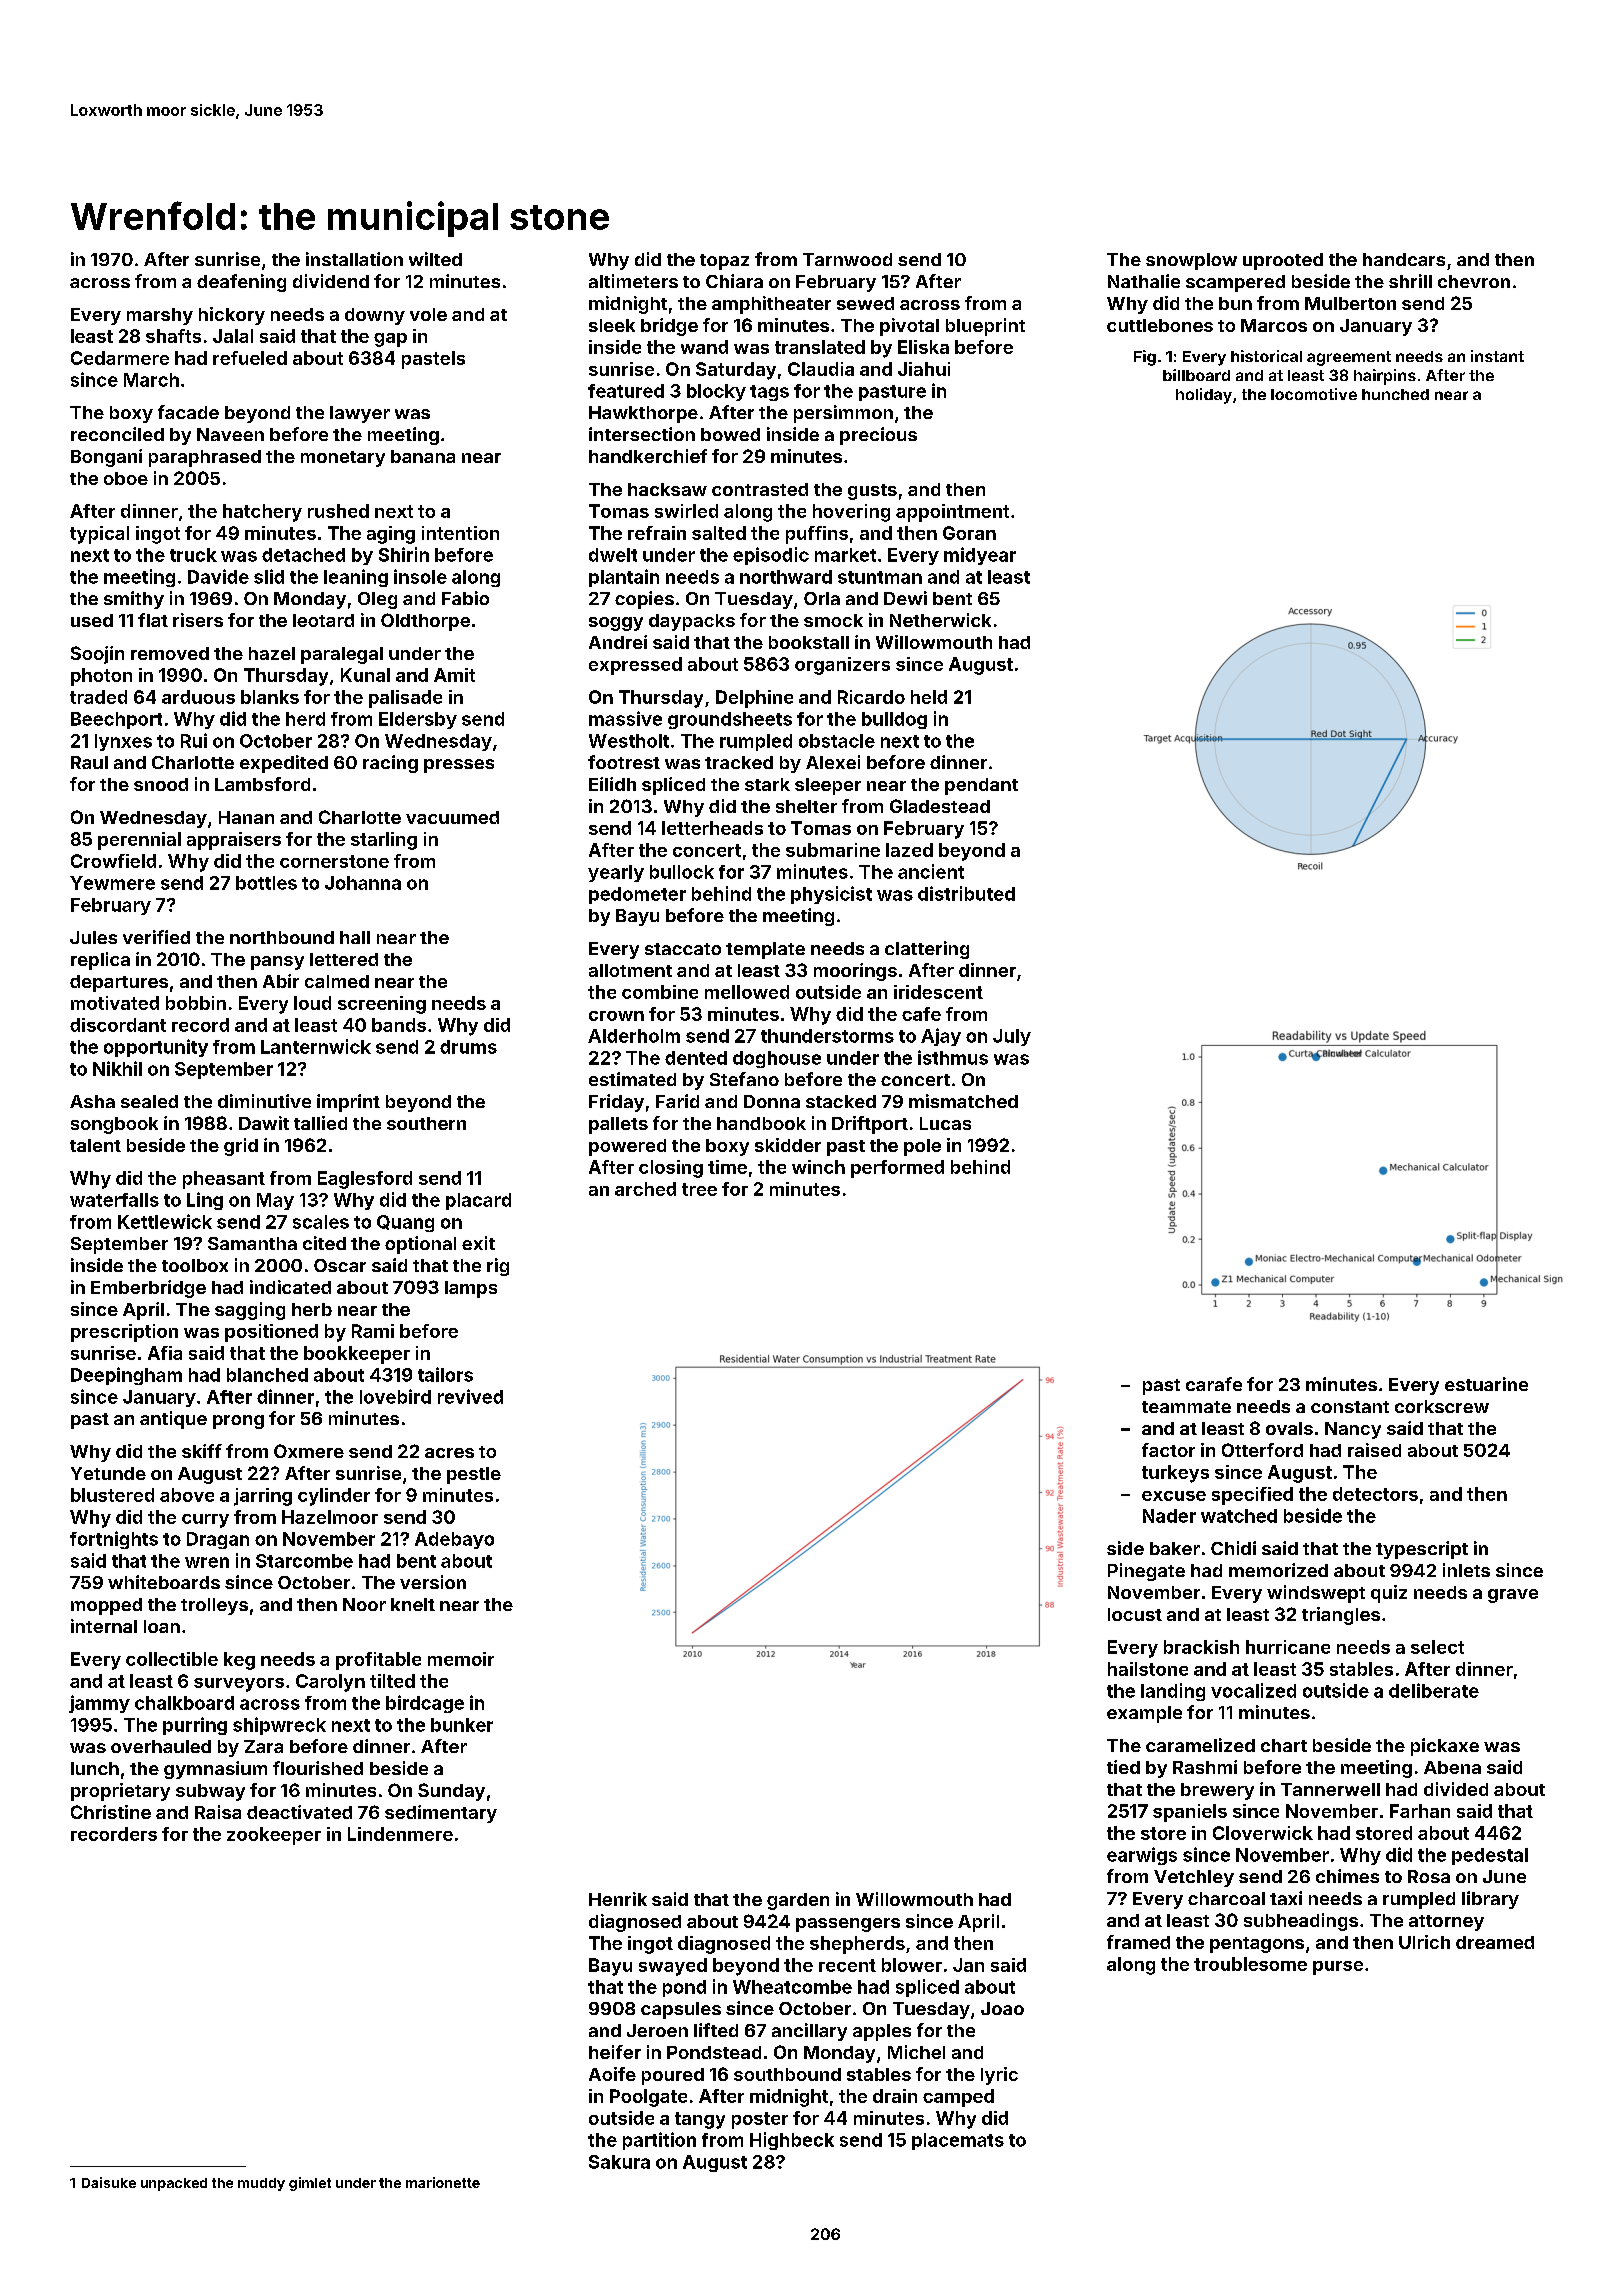  What do you see at coordinates (1002, 2008) in the screenshot?
I see `Joao` at bounding box center [1002, 2008].
